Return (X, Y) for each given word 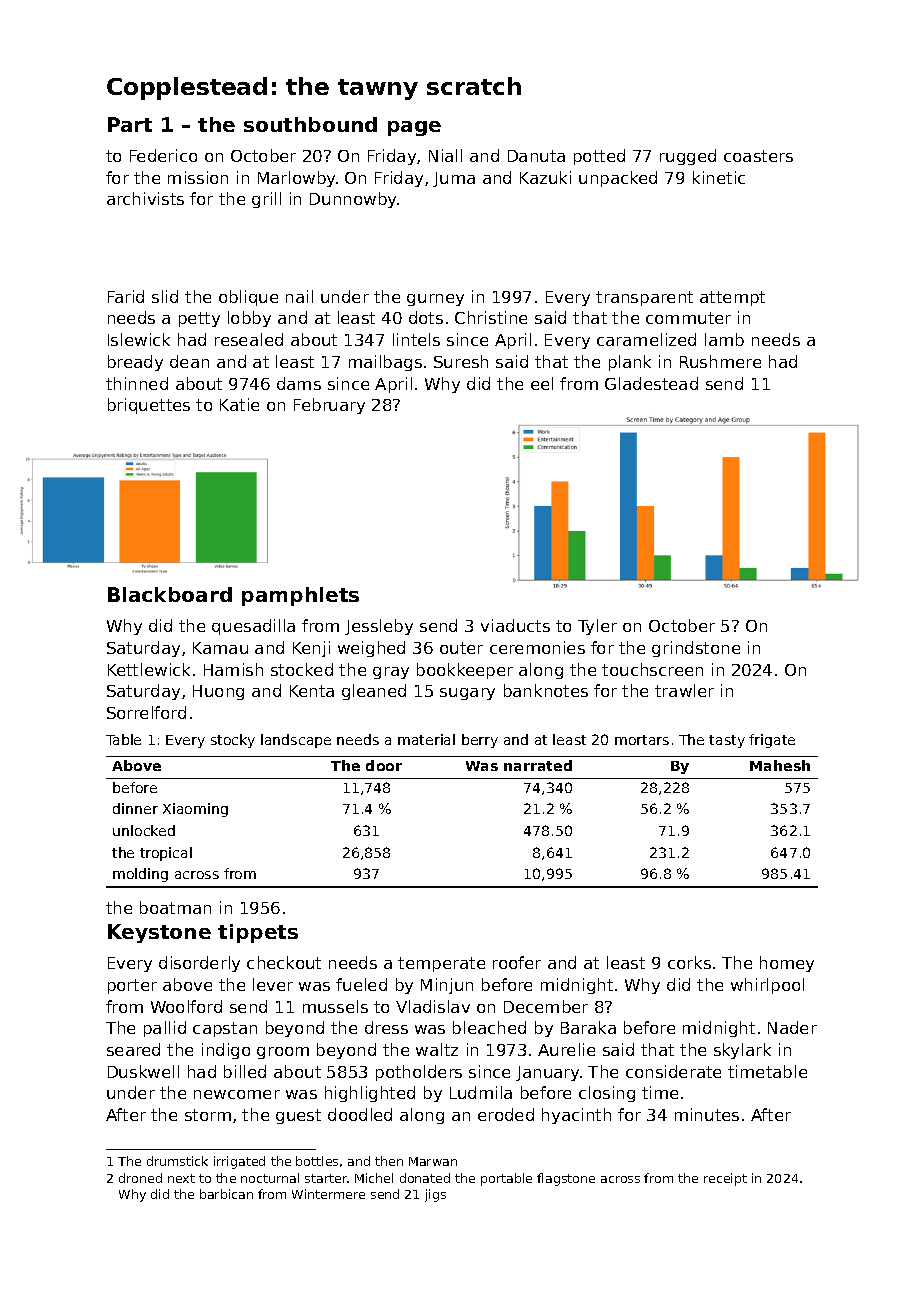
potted (599, 157)
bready (135, 363)
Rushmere (720, 361)
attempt (732, 298)
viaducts (515, 625)
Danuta (536, 156)
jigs (435, 1195)
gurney (435, 300)
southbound (310, 124)
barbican (226, 1194)
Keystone (159, 933)
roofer (517, 962)
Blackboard (170, 594)
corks (689, 962)
